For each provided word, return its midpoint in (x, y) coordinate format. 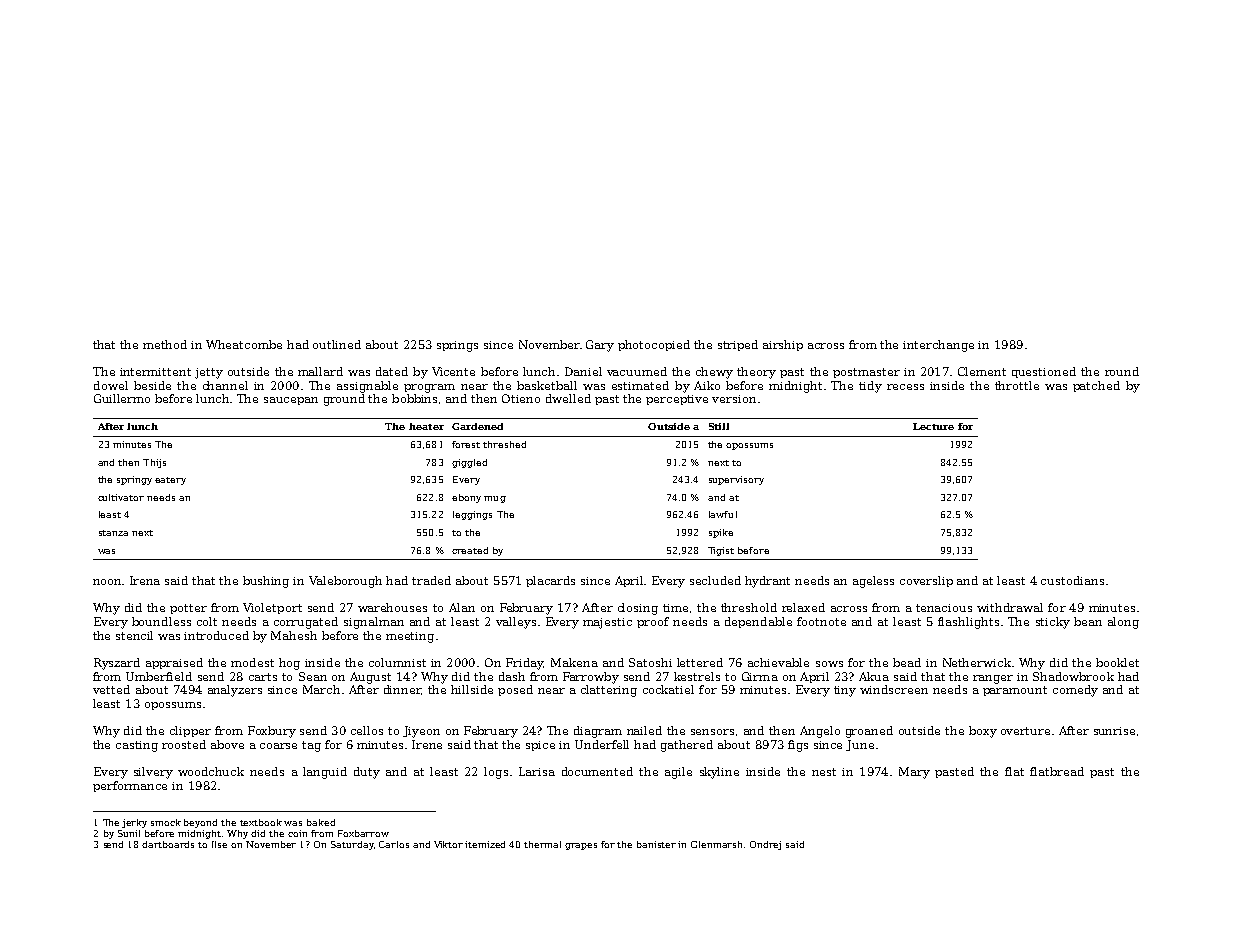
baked (321, 822)
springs (457, 346)
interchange (938, 346)
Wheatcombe (244, 344)
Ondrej (765, 845)
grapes (581, 846)
